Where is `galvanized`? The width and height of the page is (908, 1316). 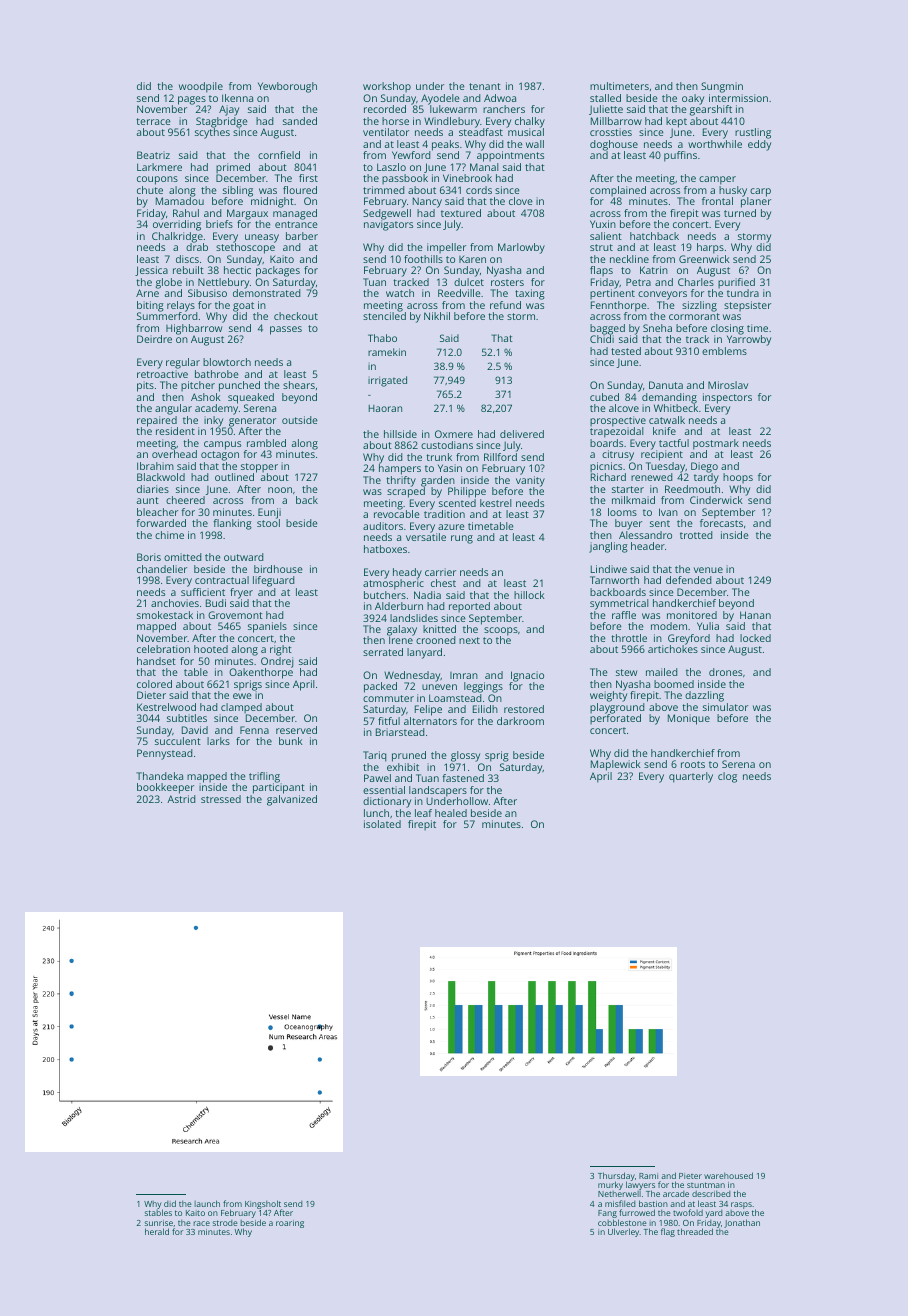
galvanized is located at coordinates (292, 800).
